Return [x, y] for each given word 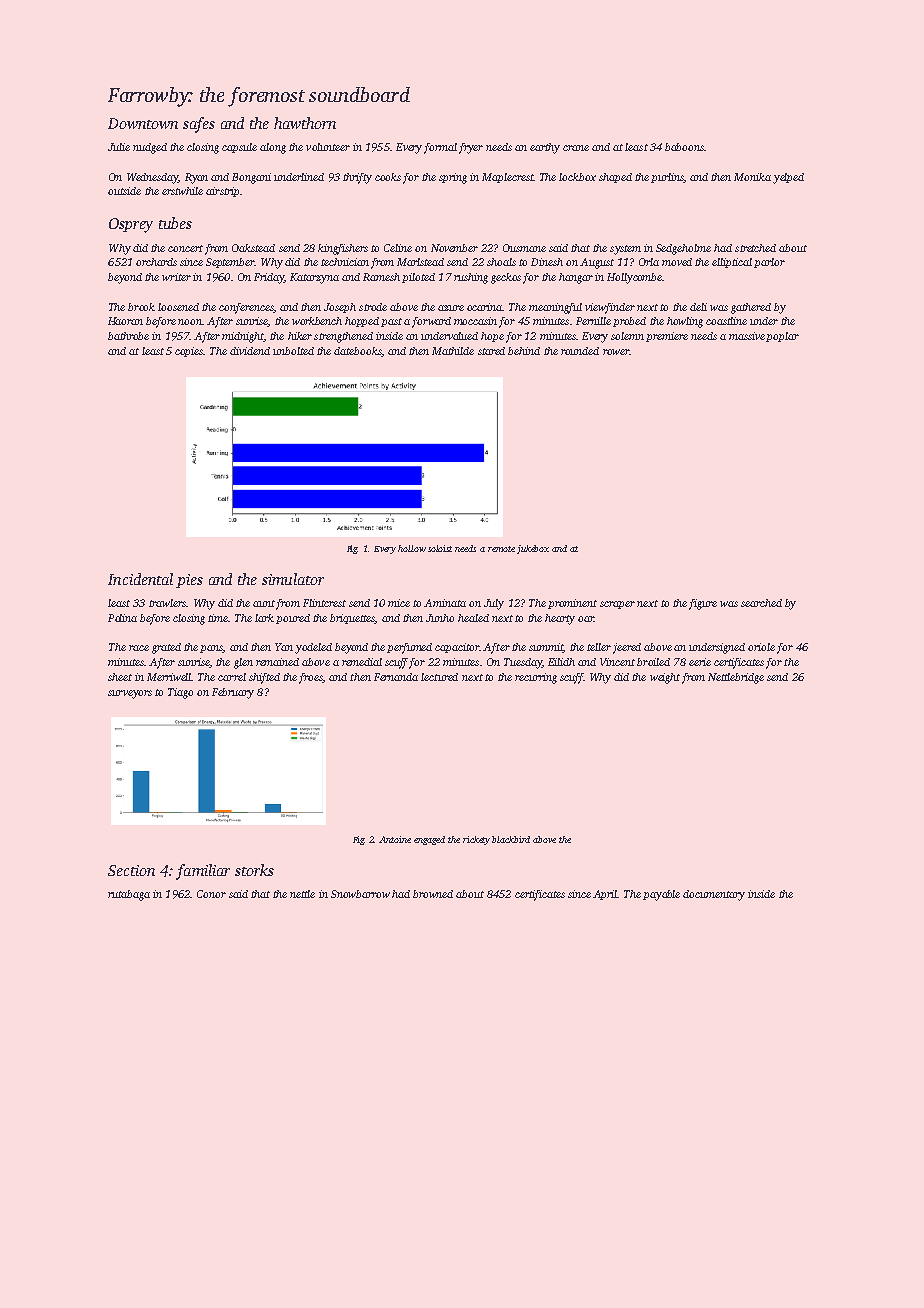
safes [199, 125]
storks [254, 870]
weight [665, 678]
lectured [439, 677]
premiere [667, 337]
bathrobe [128, 336]
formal [440, 148]
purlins [667, 178]
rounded [580, 351]
